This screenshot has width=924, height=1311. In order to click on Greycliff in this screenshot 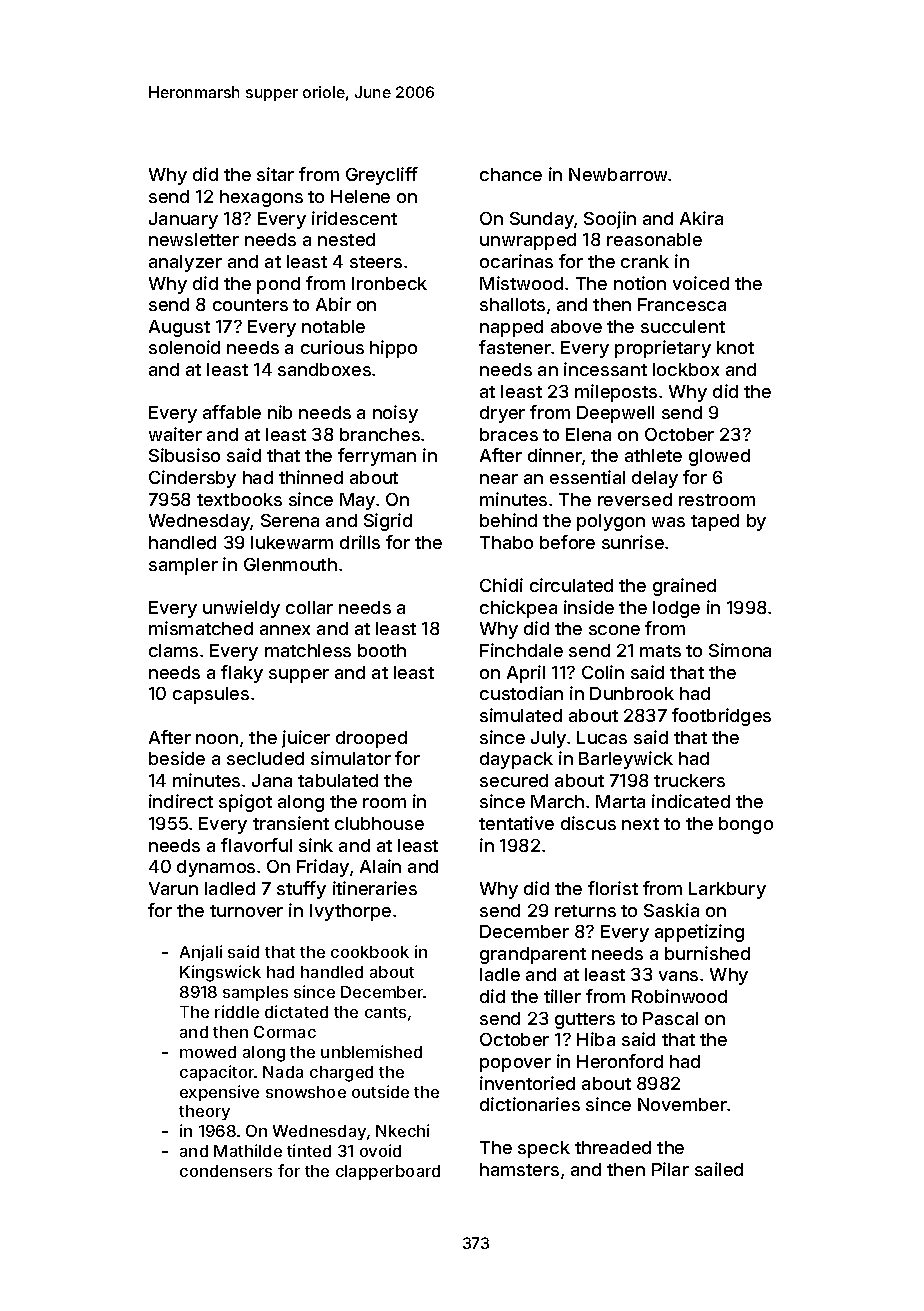, I will do `click(382, 176)`.
